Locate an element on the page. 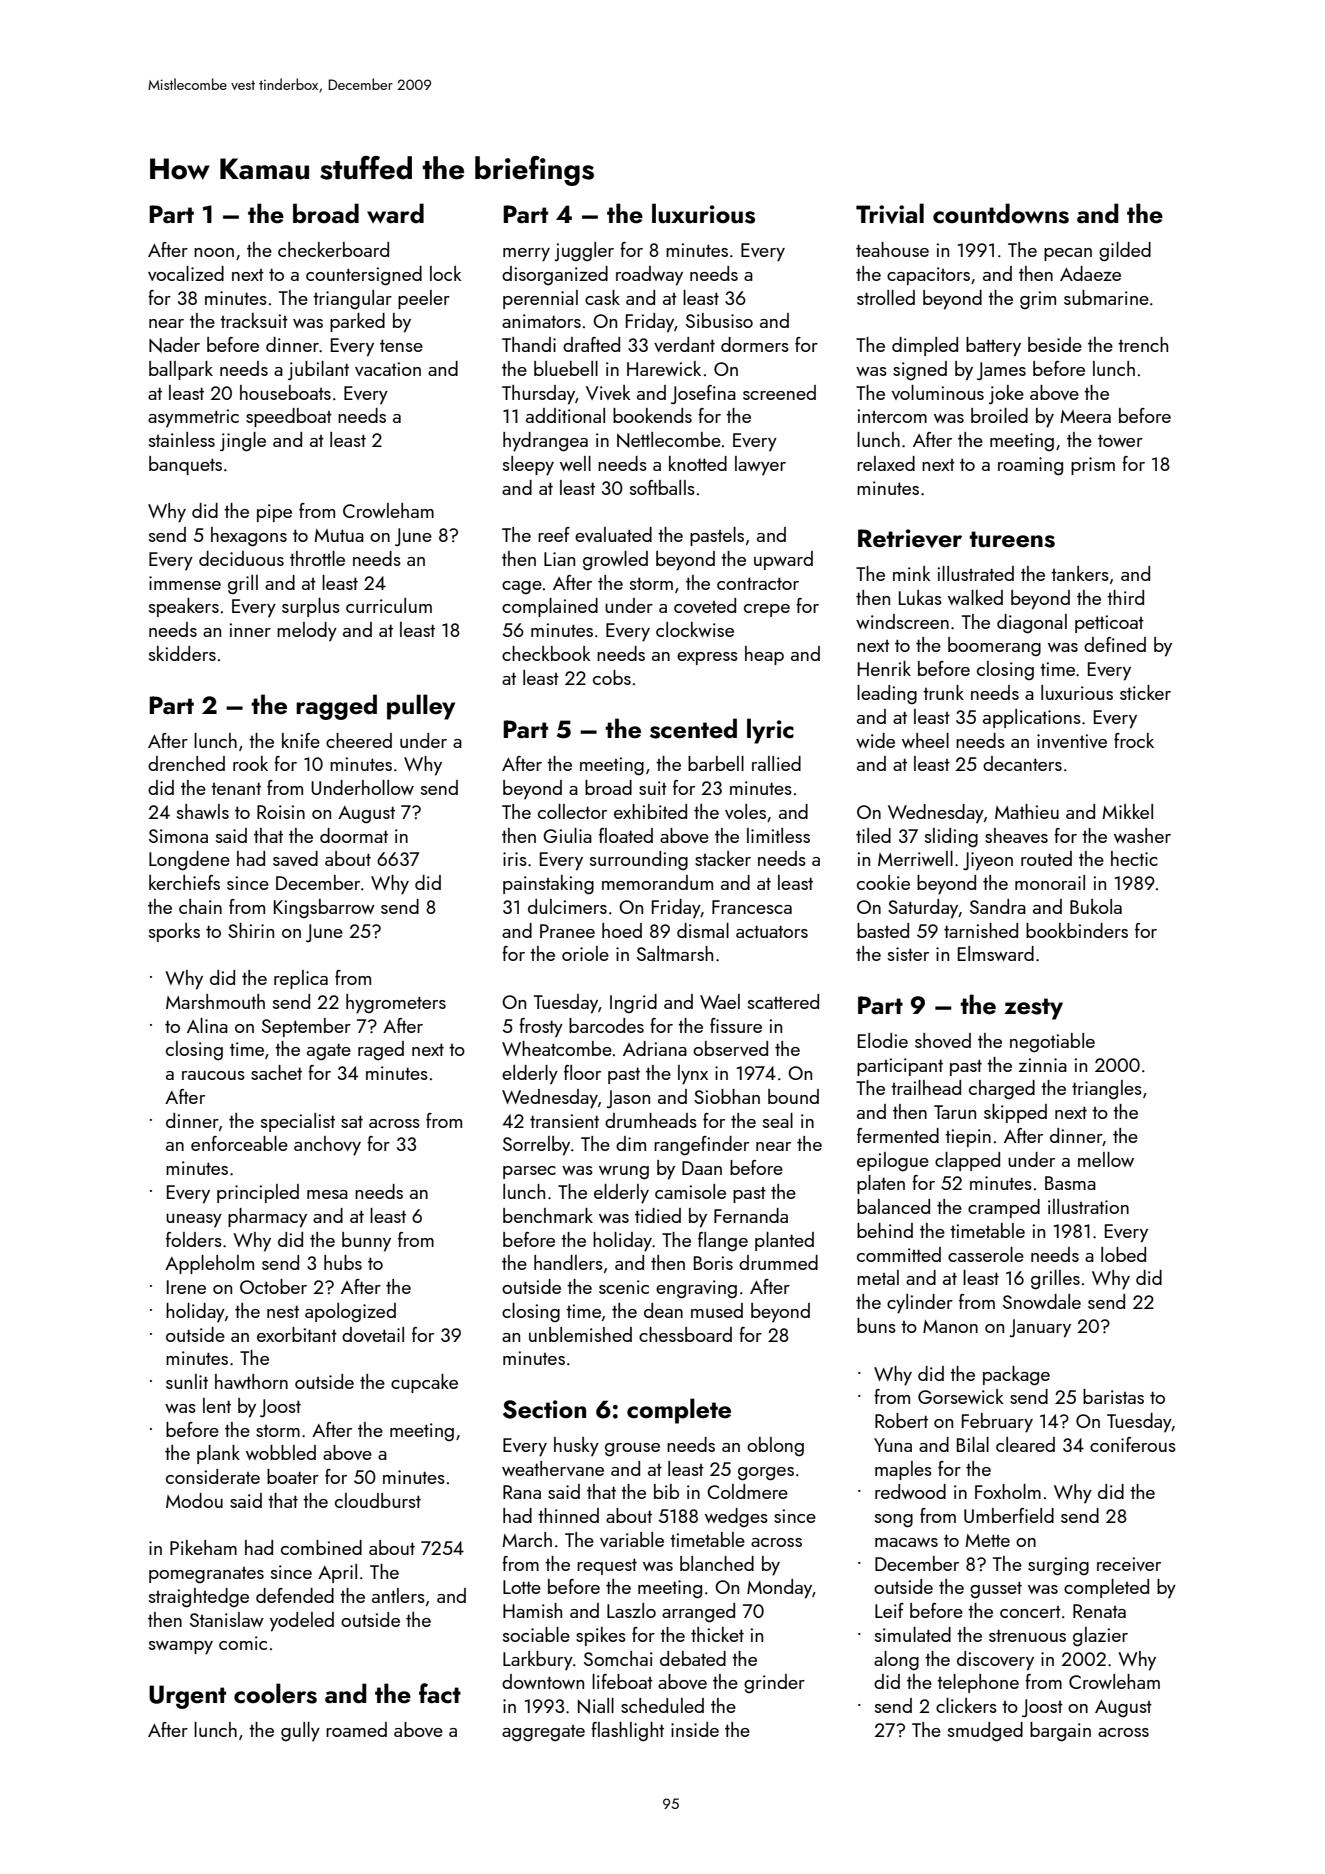 The height and width of the page is (1874, 1325). capacitors is located at coordinates (928, 276).
